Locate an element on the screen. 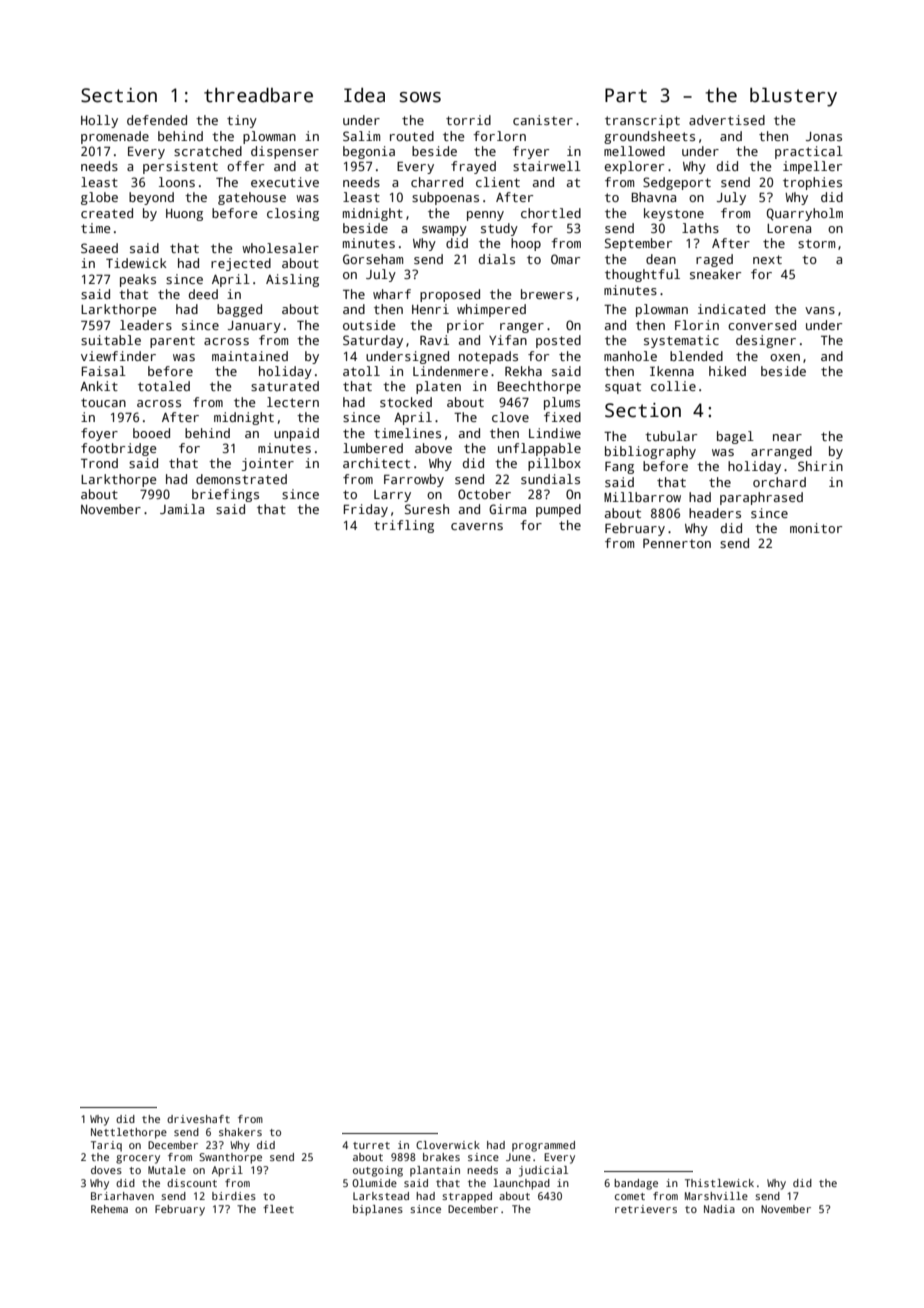 The width and height of the screenshot is (924, 1308). October is located at coordinates (484, 494).
